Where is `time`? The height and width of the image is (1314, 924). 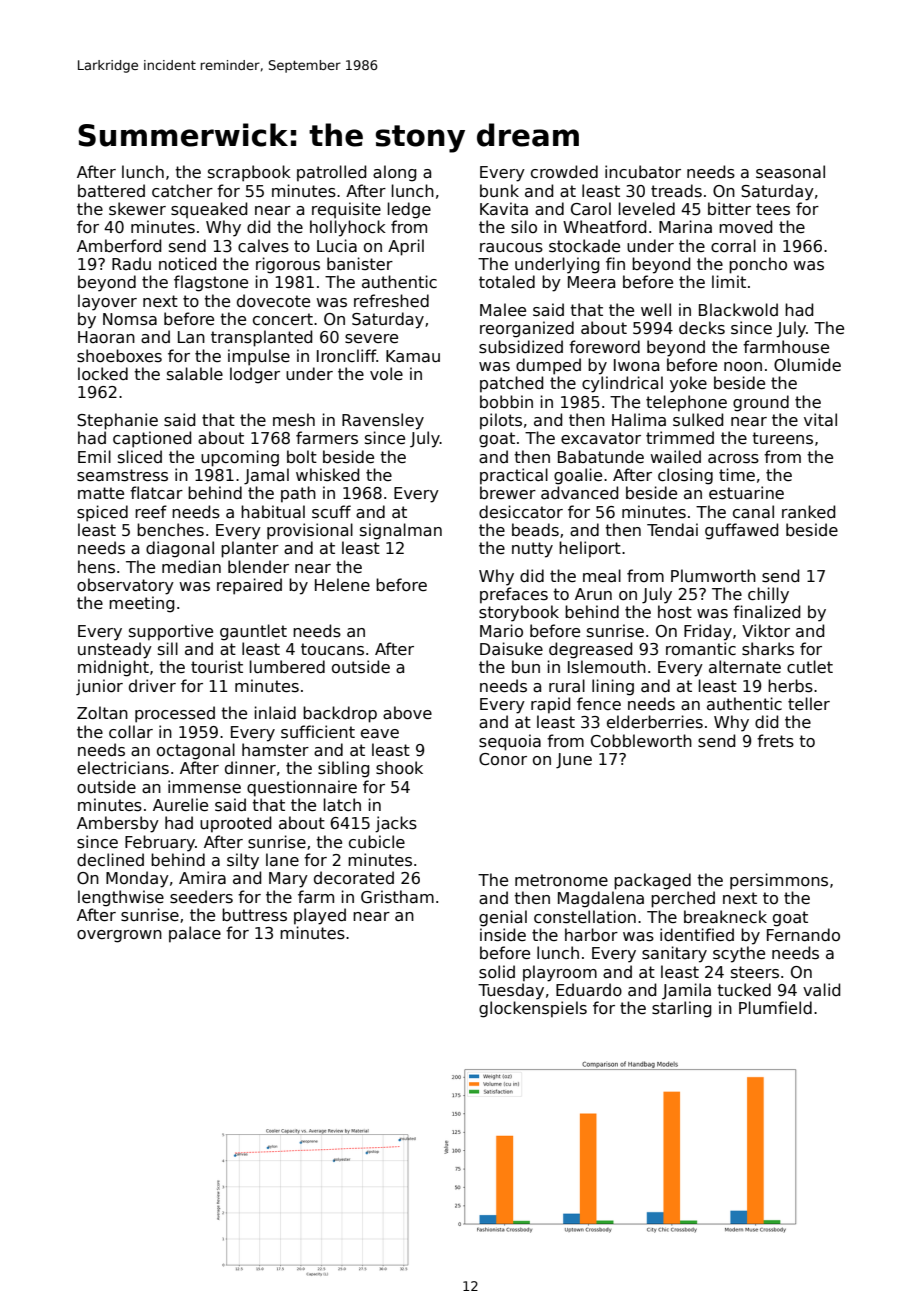
time is located at coordinates (737, 474).
